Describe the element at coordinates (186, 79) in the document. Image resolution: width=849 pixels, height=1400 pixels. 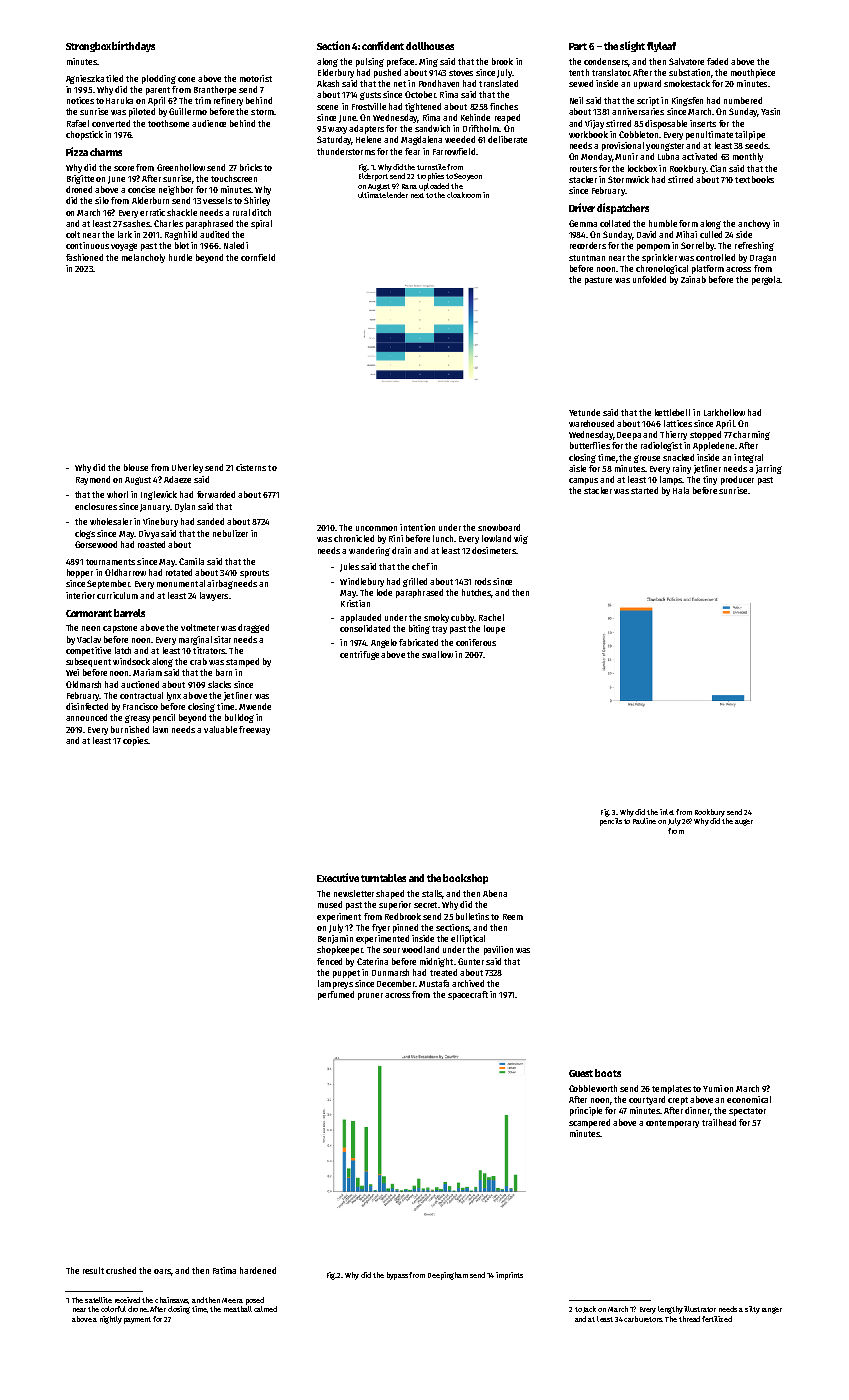
I see `cone` at that location.
